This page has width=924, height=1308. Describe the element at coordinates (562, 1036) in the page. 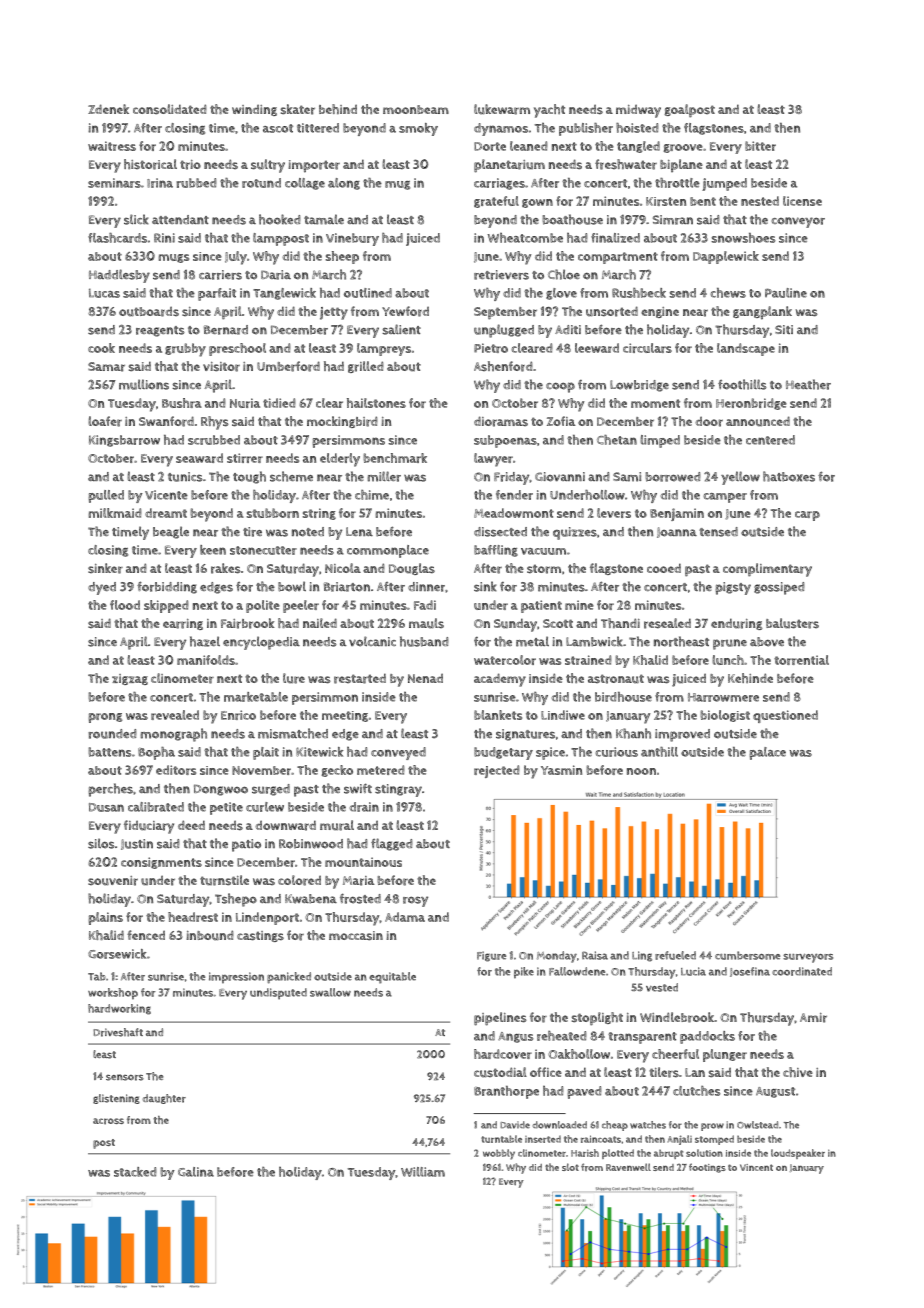

I see `reheated` at that location.
